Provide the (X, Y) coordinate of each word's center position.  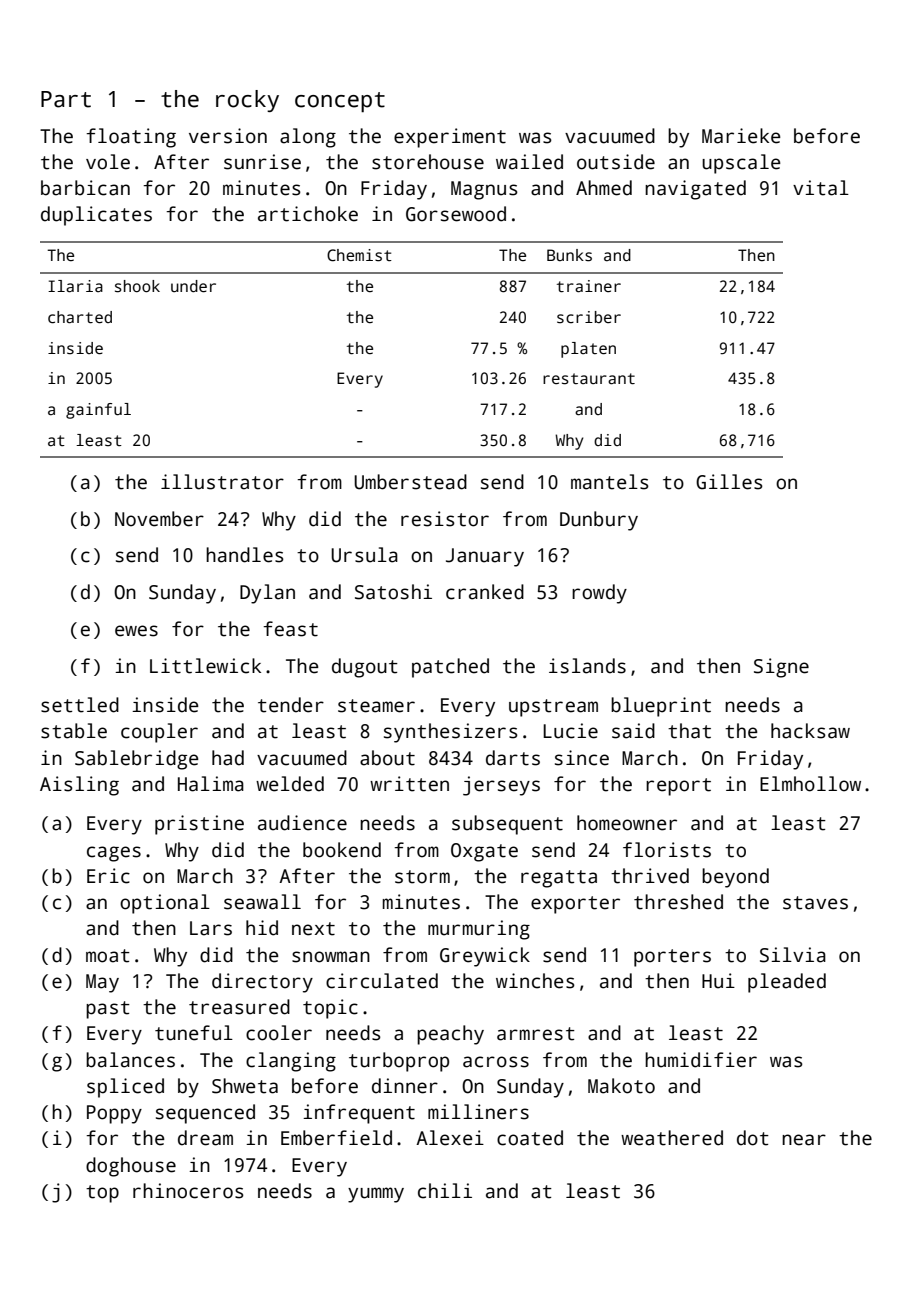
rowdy (599, 594)
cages (114, 854)
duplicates (96, 216)
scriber (589, 317)
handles (245, 555)
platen (588, 350)
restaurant (589, 379)
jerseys (501, 786)
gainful (98, 411)
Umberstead (410, 482)
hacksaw (810, 731)
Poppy (114, 1114)
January (485, 557)
